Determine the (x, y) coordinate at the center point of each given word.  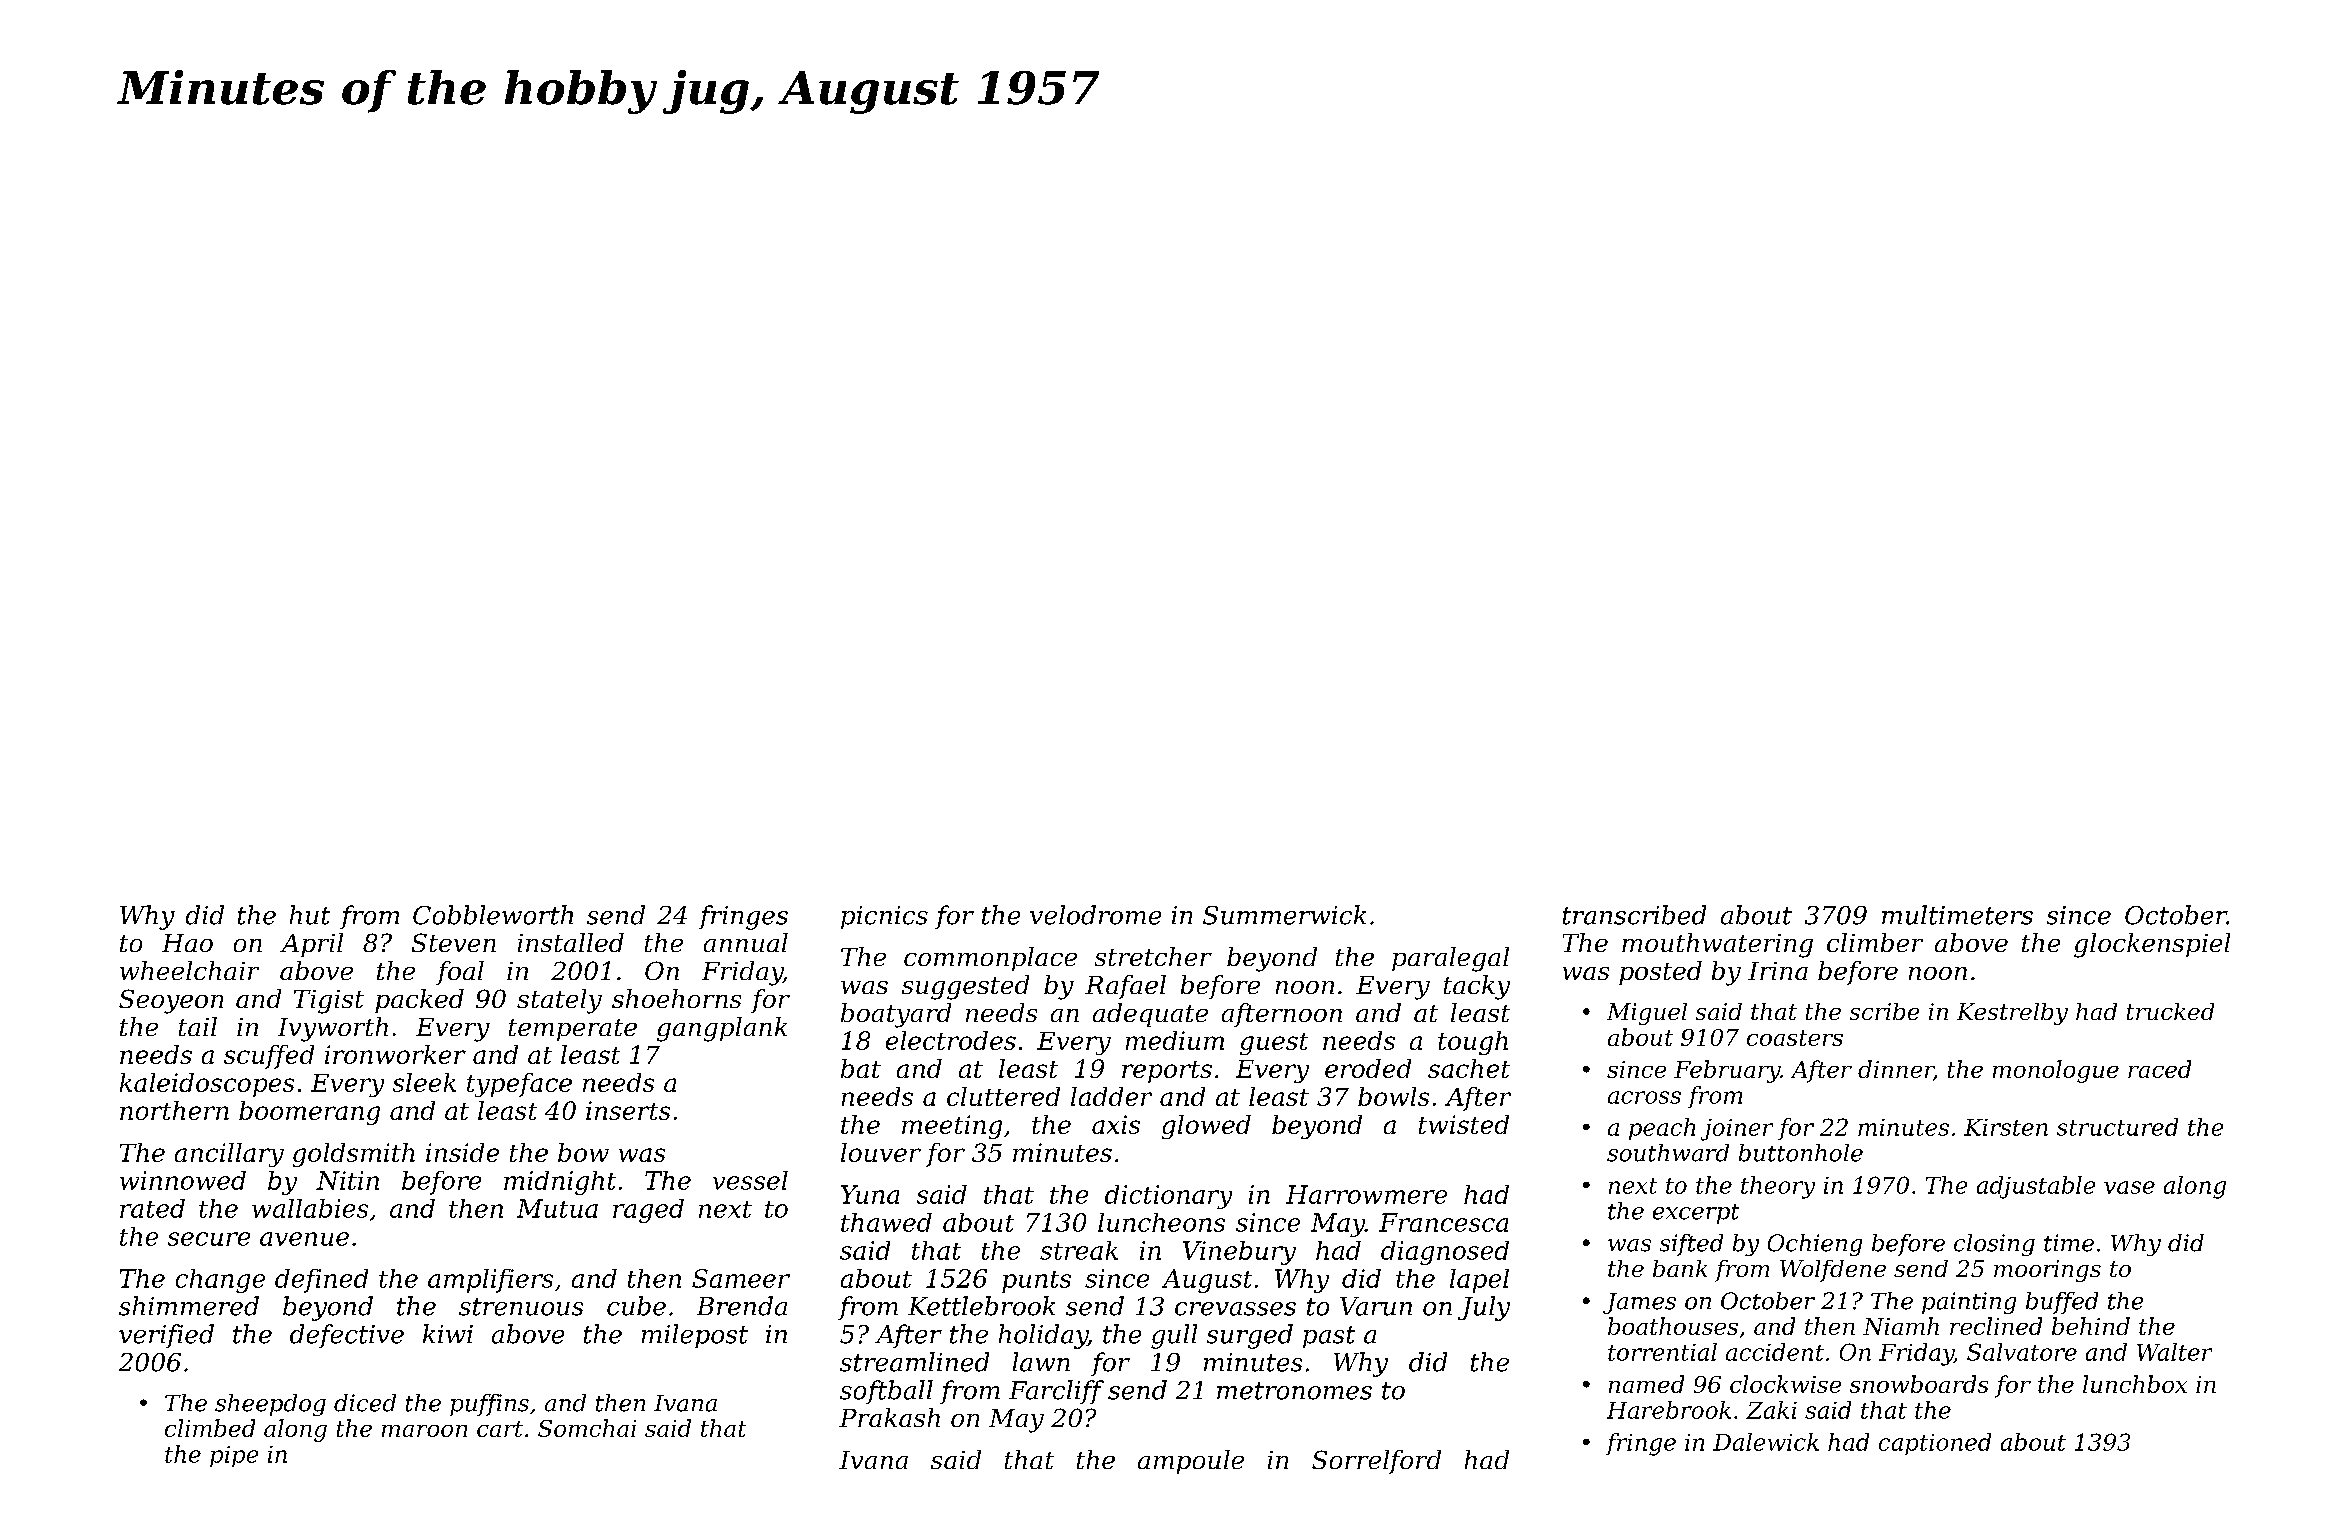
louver (881, 1152)
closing (1994, 1245)
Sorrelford (1376, 1462)
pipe (234, 1456)
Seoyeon (171, 1001)
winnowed (183, 1180)
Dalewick (1766, 1442)
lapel (1479, 1281)
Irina (1778, 971)
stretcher (1153, 956)
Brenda (742, 1306)
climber (1875, 942)
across (1644, 1097)
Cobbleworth (493, 915)
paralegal (1450, 959)
